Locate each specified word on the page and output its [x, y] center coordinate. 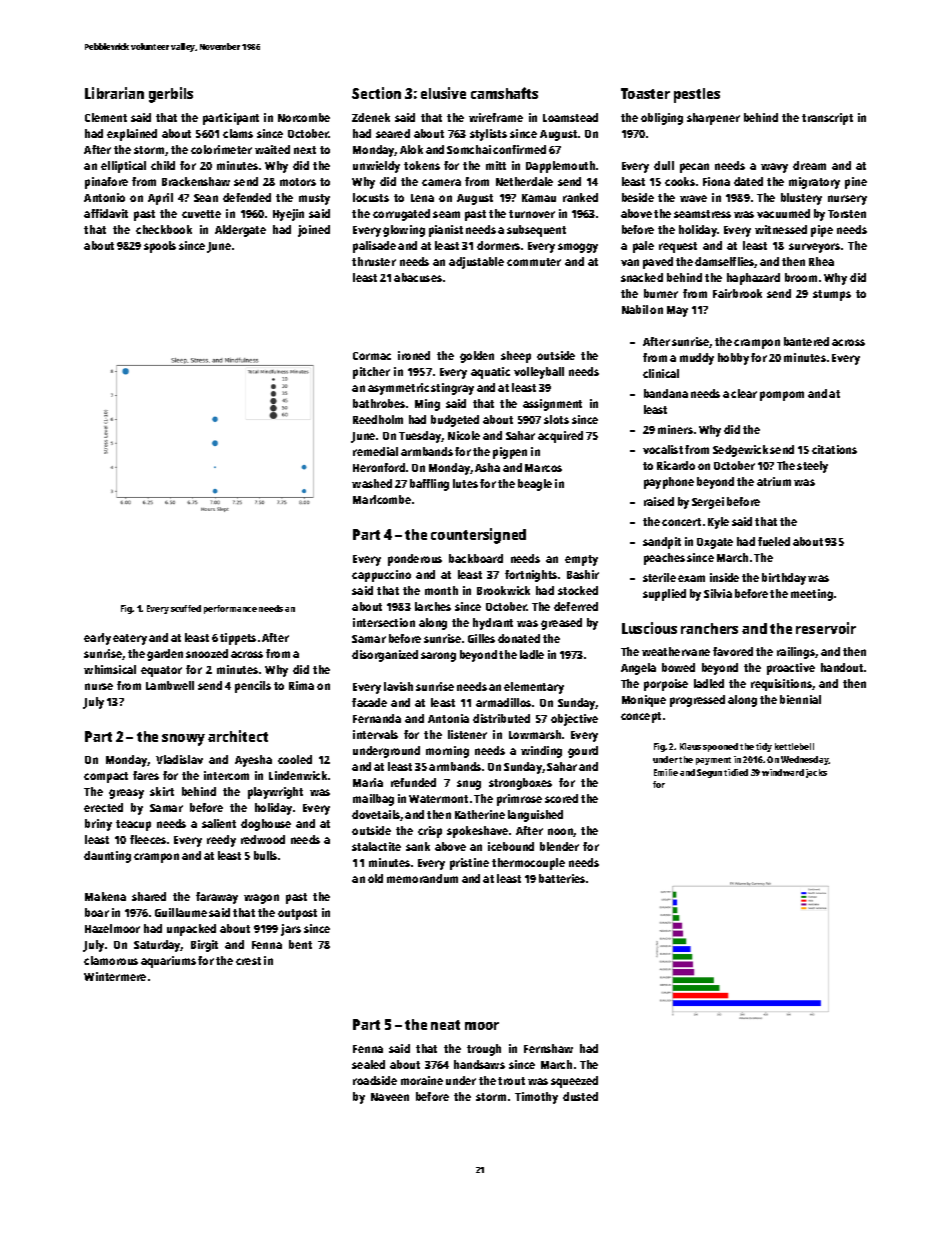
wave [693, 198]
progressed [697, 701]
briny [98, 825]
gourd [583, 752]
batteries [562, 878]
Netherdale [524, 181]
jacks [816, 773]
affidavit [106, 213]
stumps [832, 295]
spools [160, 247]
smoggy [578, 248]
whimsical [110, 669]
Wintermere [115, 976]
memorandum [422, 878]
